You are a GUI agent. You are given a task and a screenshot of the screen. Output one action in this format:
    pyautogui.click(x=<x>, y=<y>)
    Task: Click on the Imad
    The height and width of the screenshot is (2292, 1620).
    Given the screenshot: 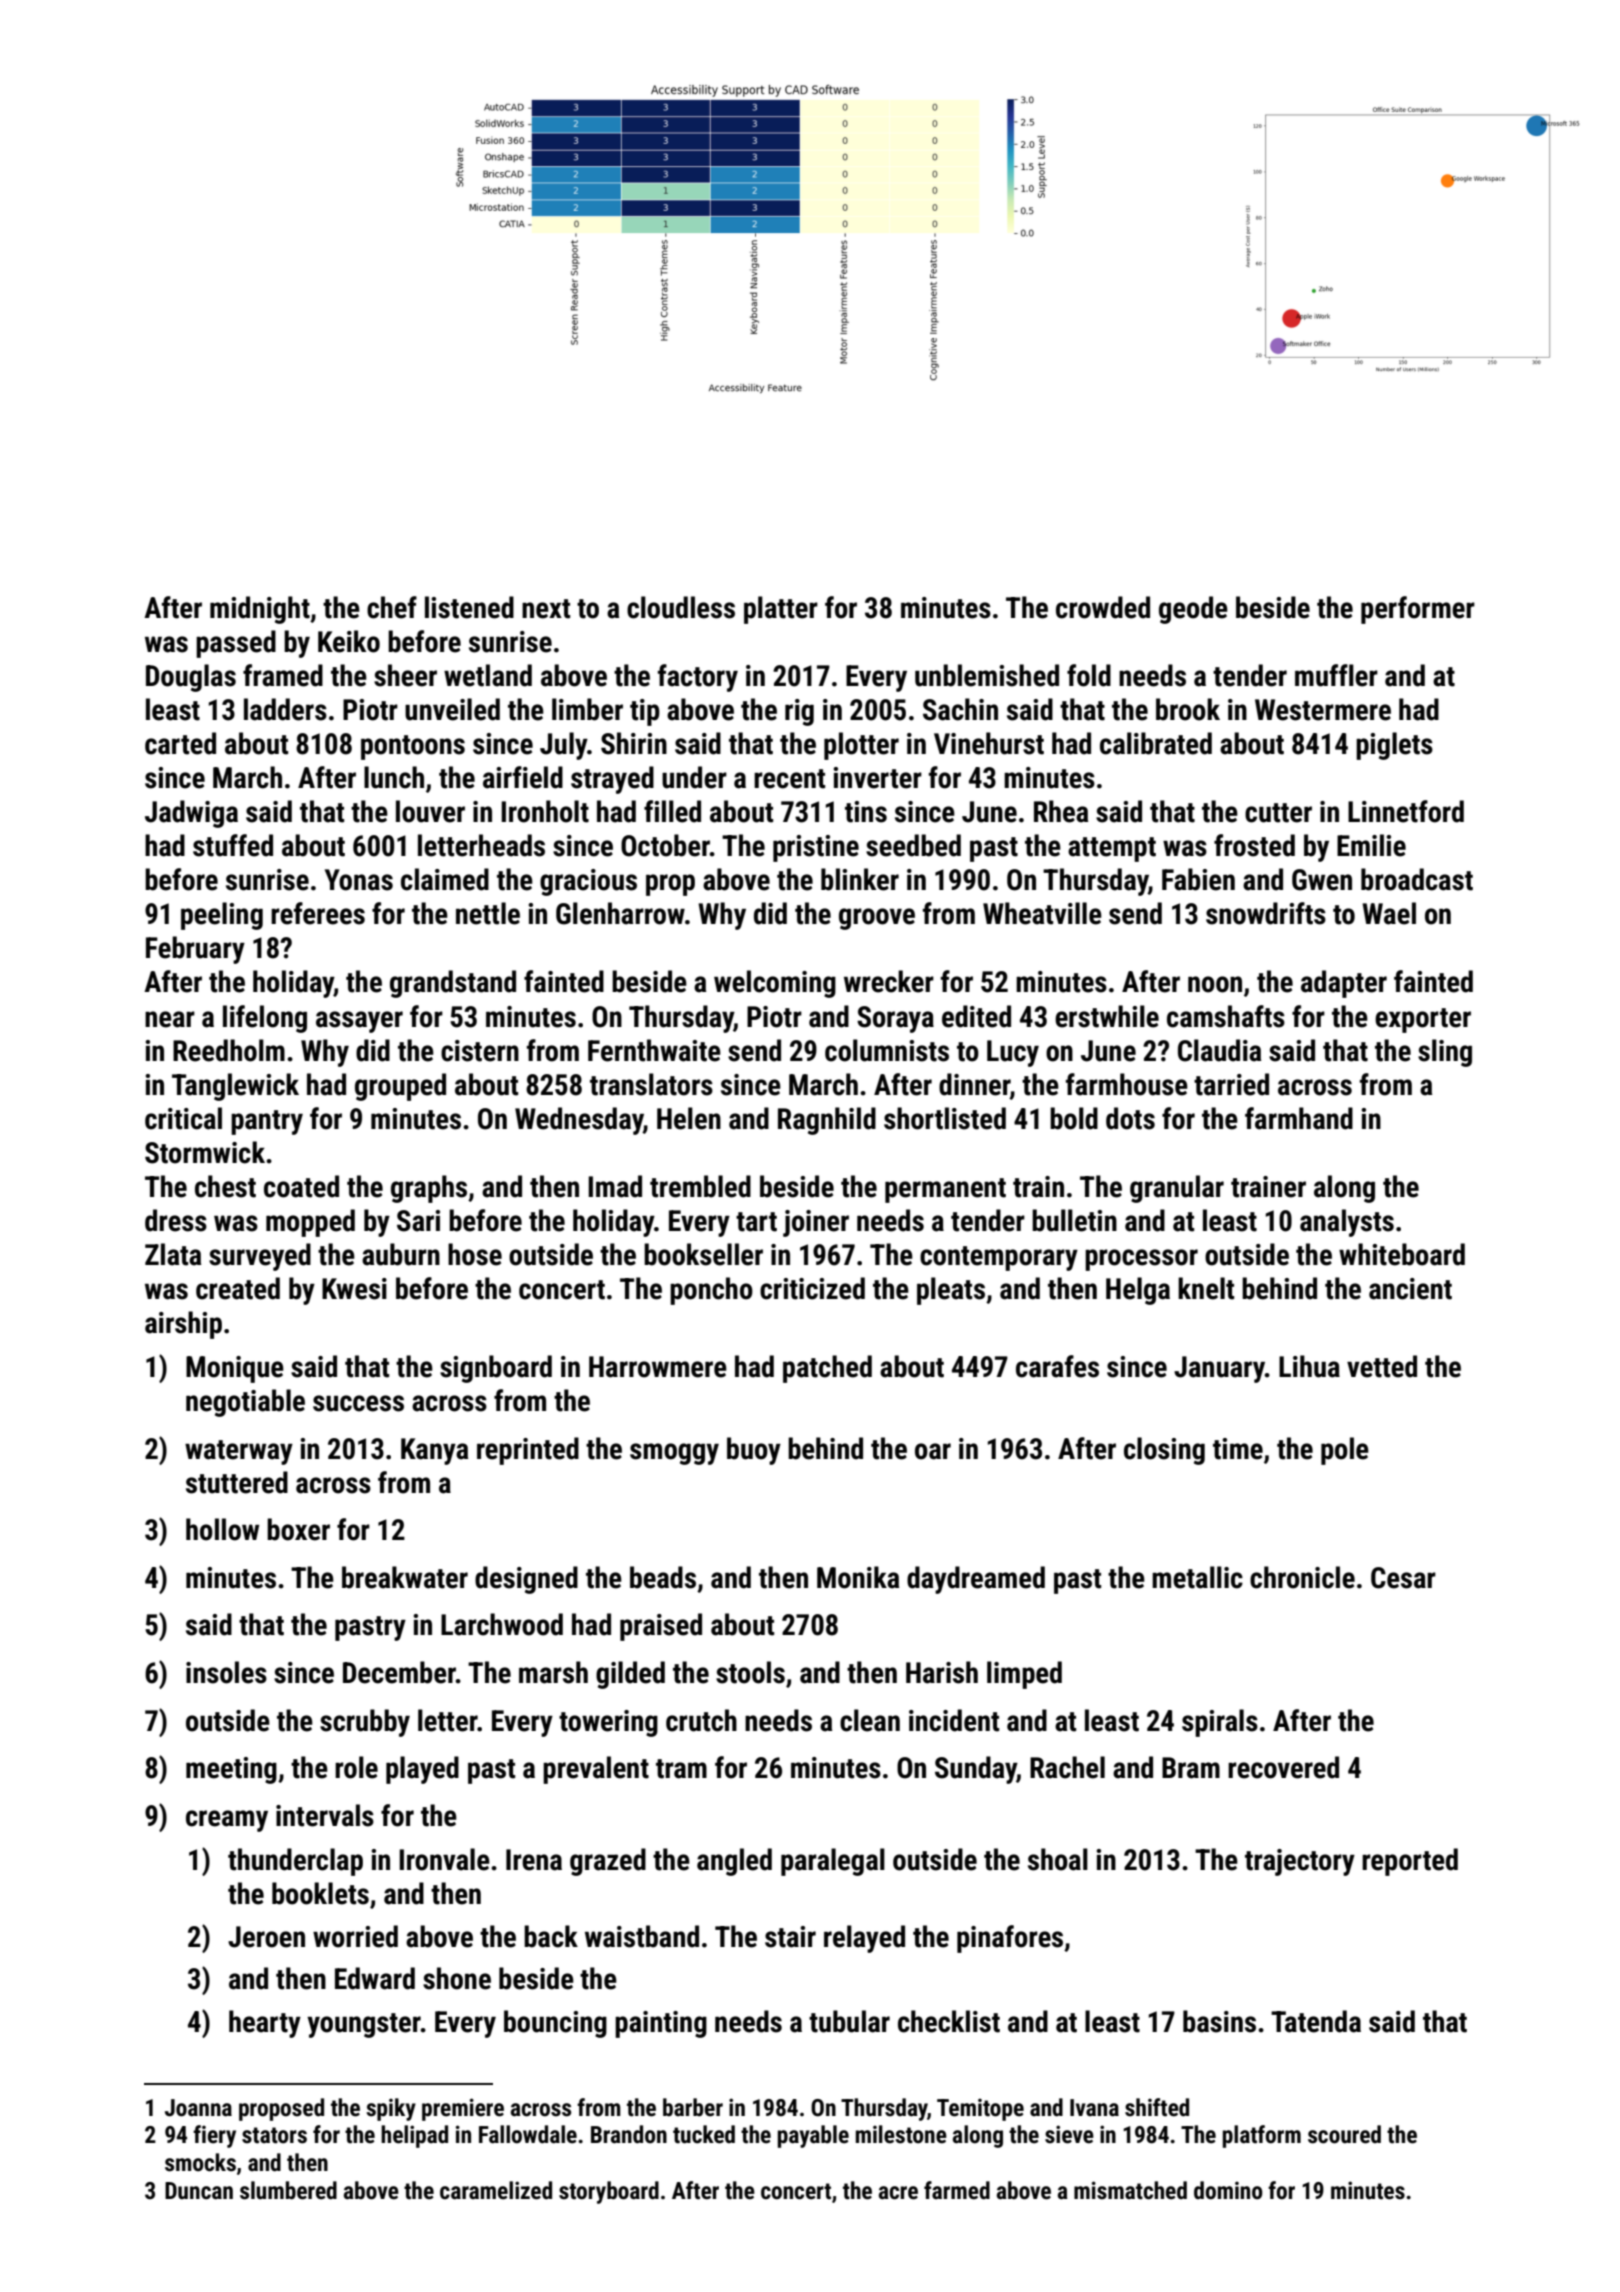 What is the action you would take?
    pyautogui.click(x=615, y=1186)
